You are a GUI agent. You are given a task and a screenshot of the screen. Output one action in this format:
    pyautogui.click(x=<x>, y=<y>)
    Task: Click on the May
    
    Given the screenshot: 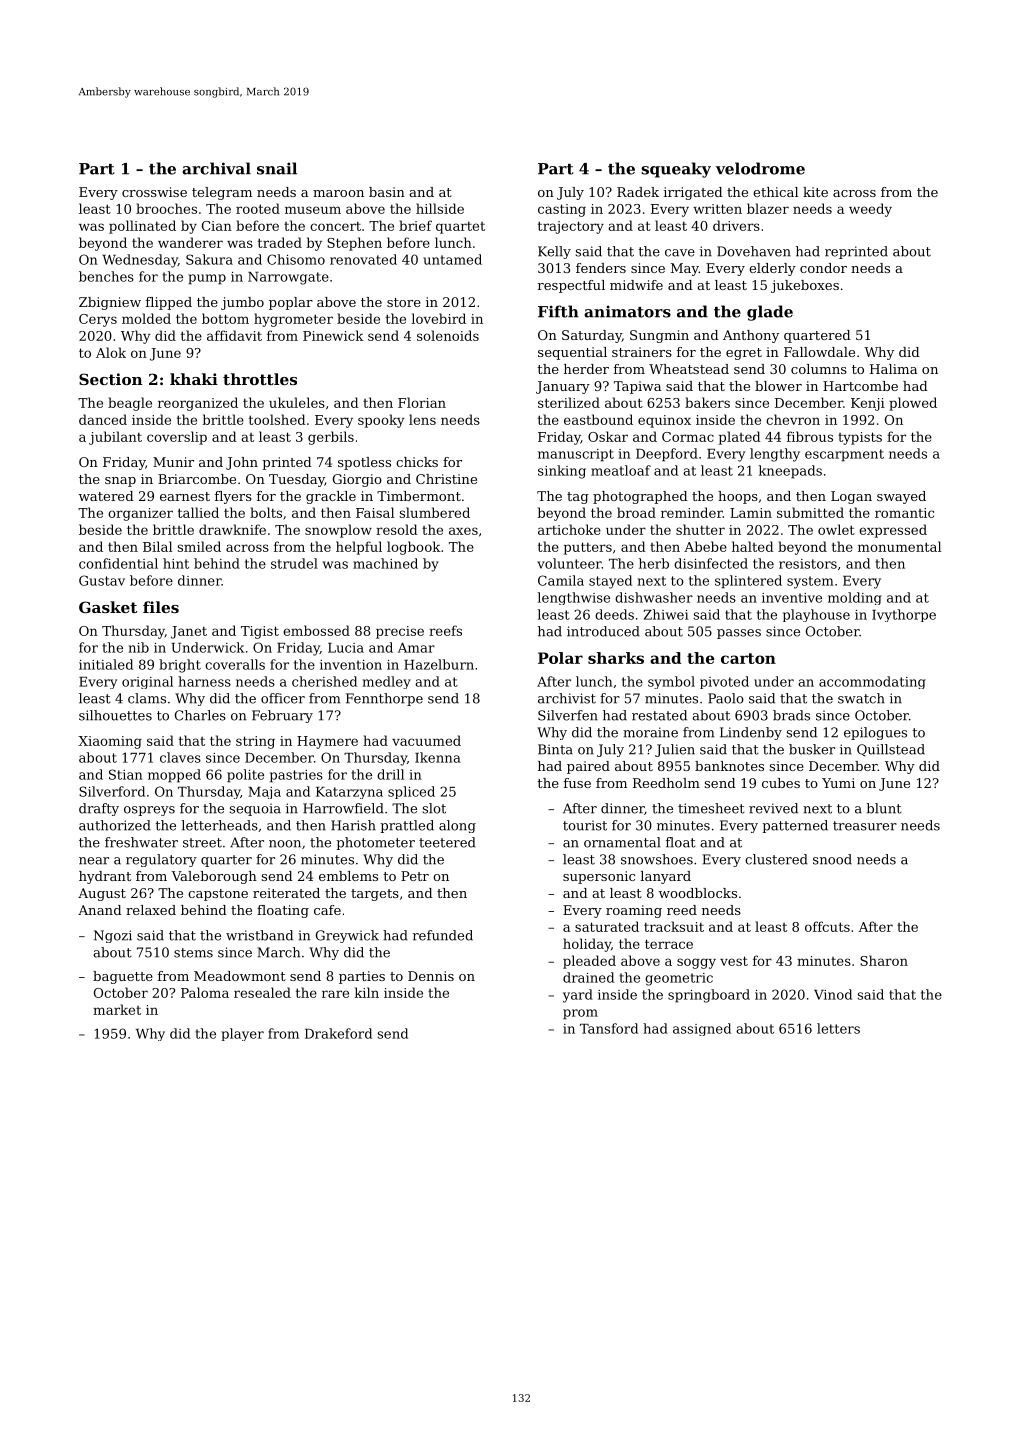 What is the action you would take?
    pyautogui.click(x=685, y=269)
